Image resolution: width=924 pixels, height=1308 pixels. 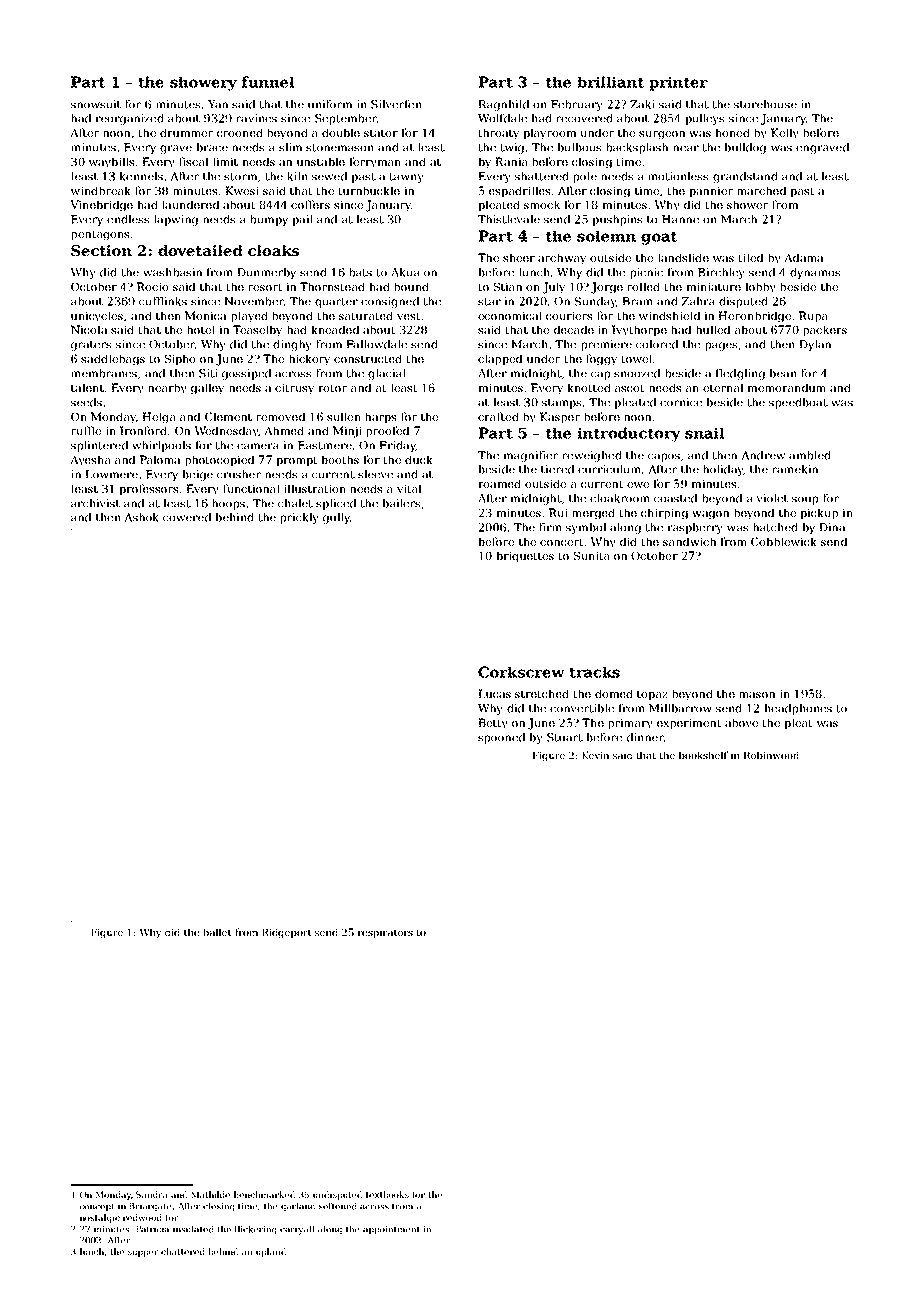 I want to click on Yan, so click(x=218, y=104).
